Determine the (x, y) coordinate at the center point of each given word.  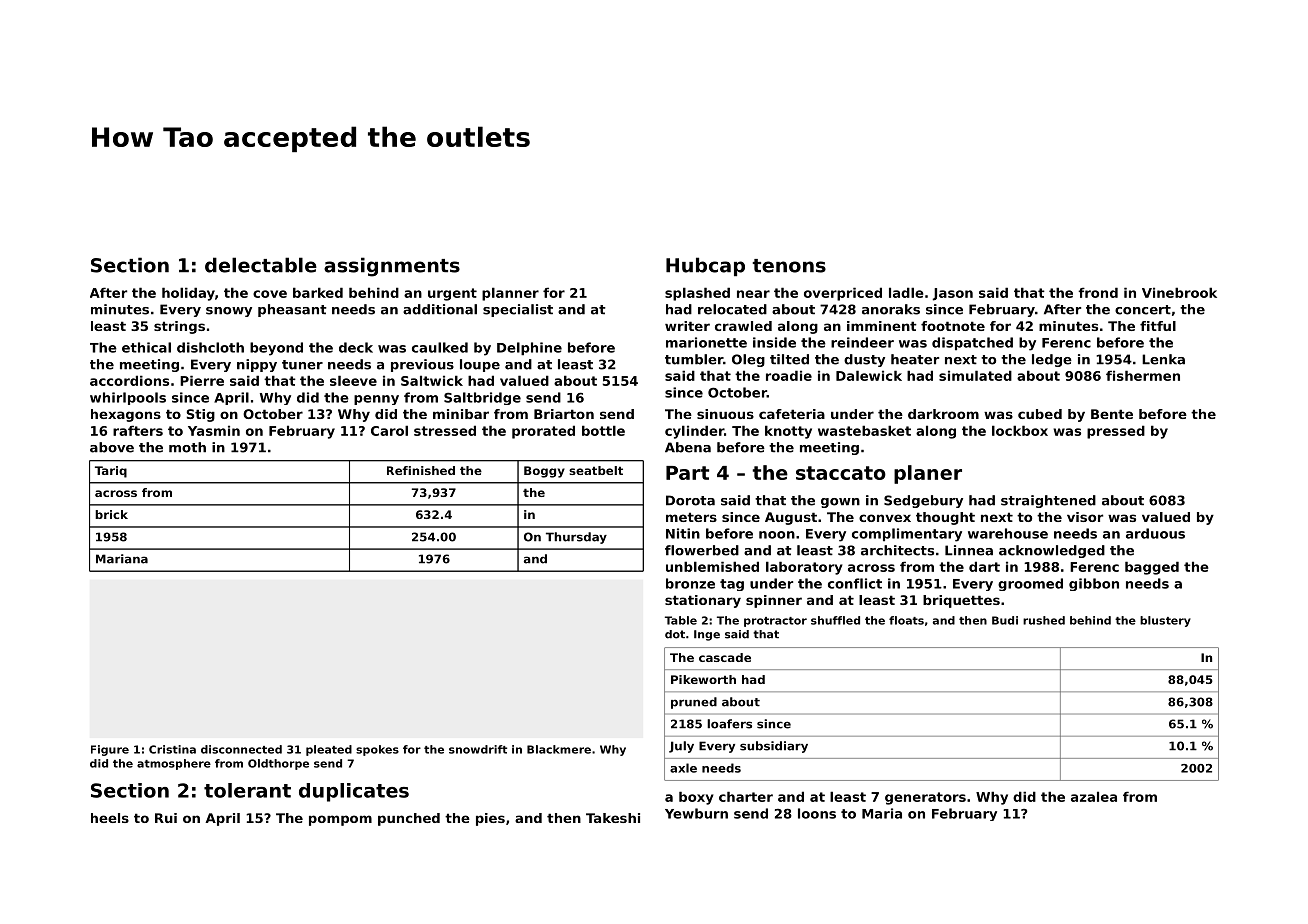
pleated (329, 750)
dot (675, 634)
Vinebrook (1179, 292)
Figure (110, 750)
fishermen (1143, 375)
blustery (1165, 621)
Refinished (421, 470)
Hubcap (705, 266)
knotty (788, 432)
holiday (188, 294)
